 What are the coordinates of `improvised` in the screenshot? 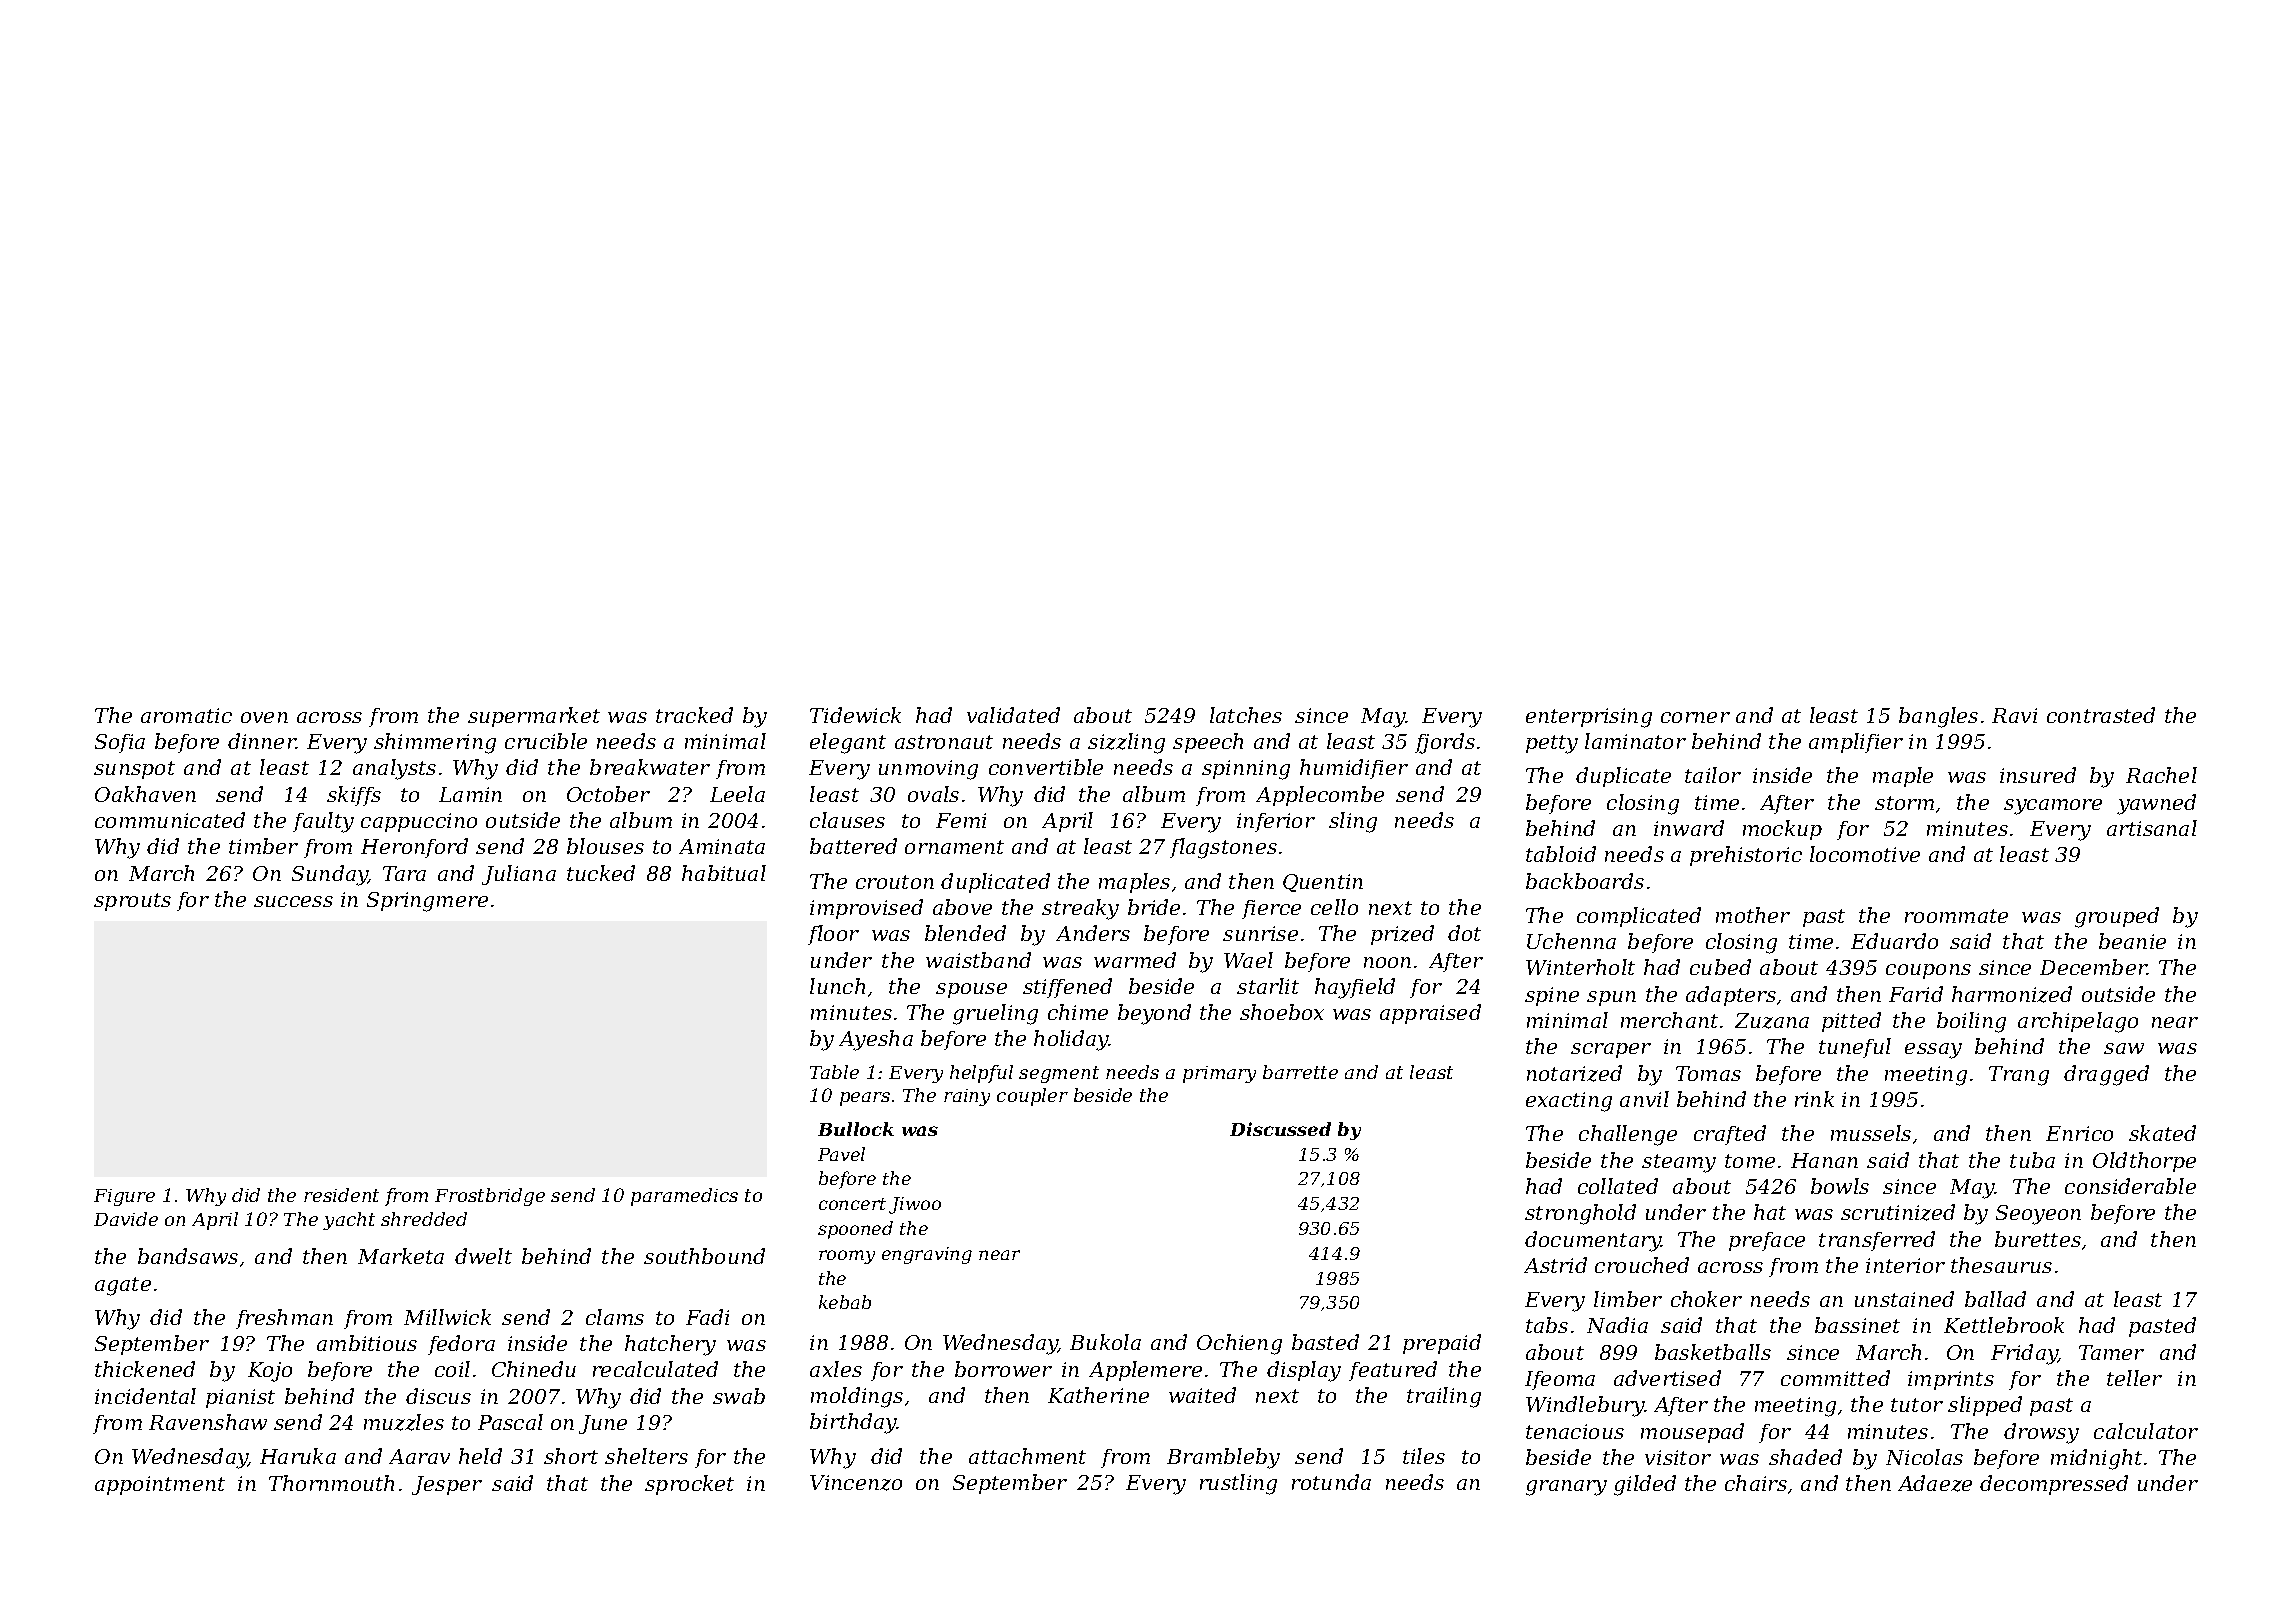 It's located at (866, 909).
